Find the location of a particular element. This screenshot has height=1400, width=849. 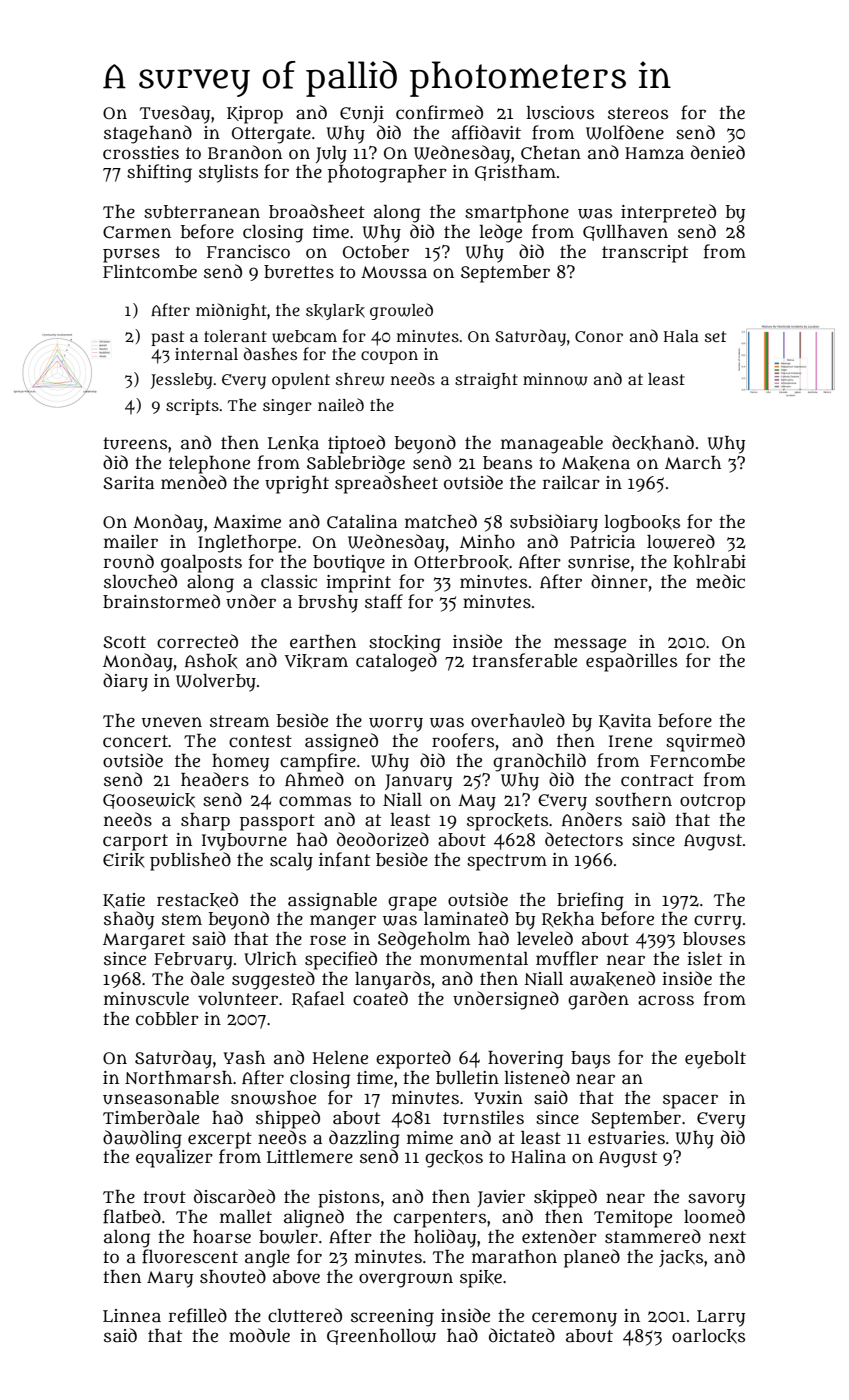

exported is located at coordinates (413, 1059).
